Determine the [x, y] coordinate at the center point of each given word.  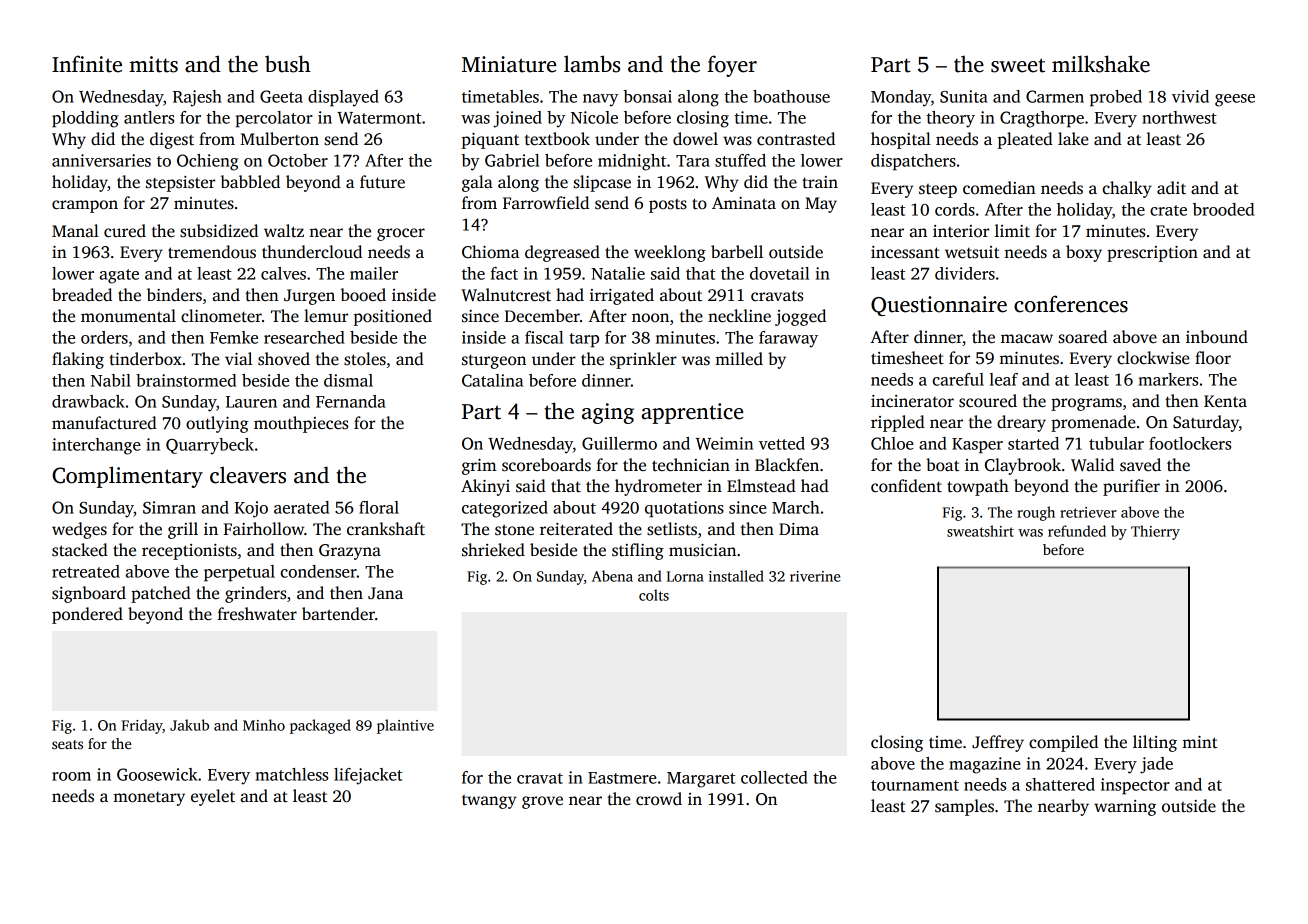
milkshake [1101, 64]
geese [1235, 100]
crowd [659, 799]
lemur [326, 316]
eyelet [213, 797]
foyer [732, 66]
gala [477, 183]
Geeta [281, 96]
